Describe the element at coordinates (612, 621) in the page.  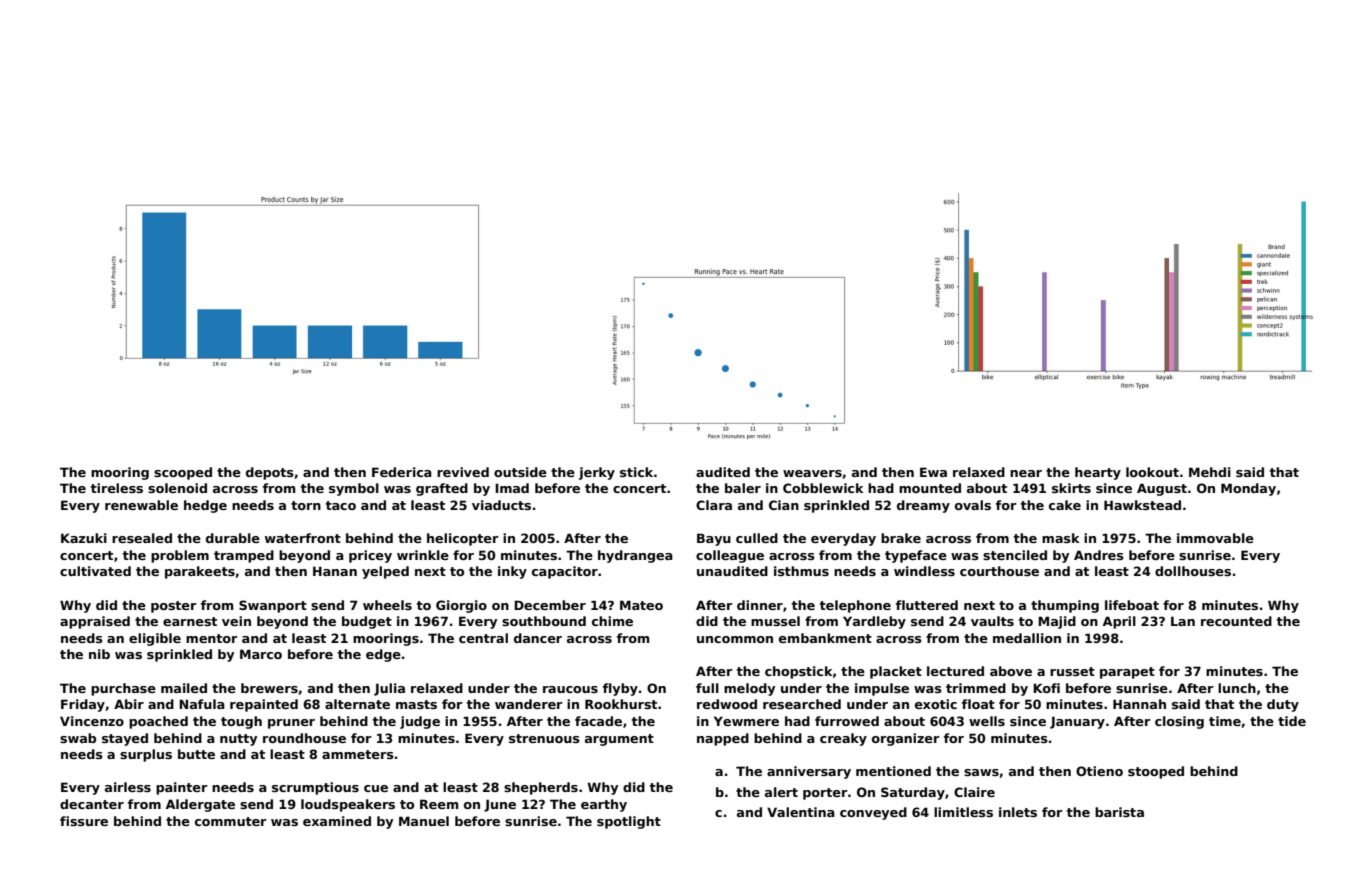
I see `chime` at that location.
